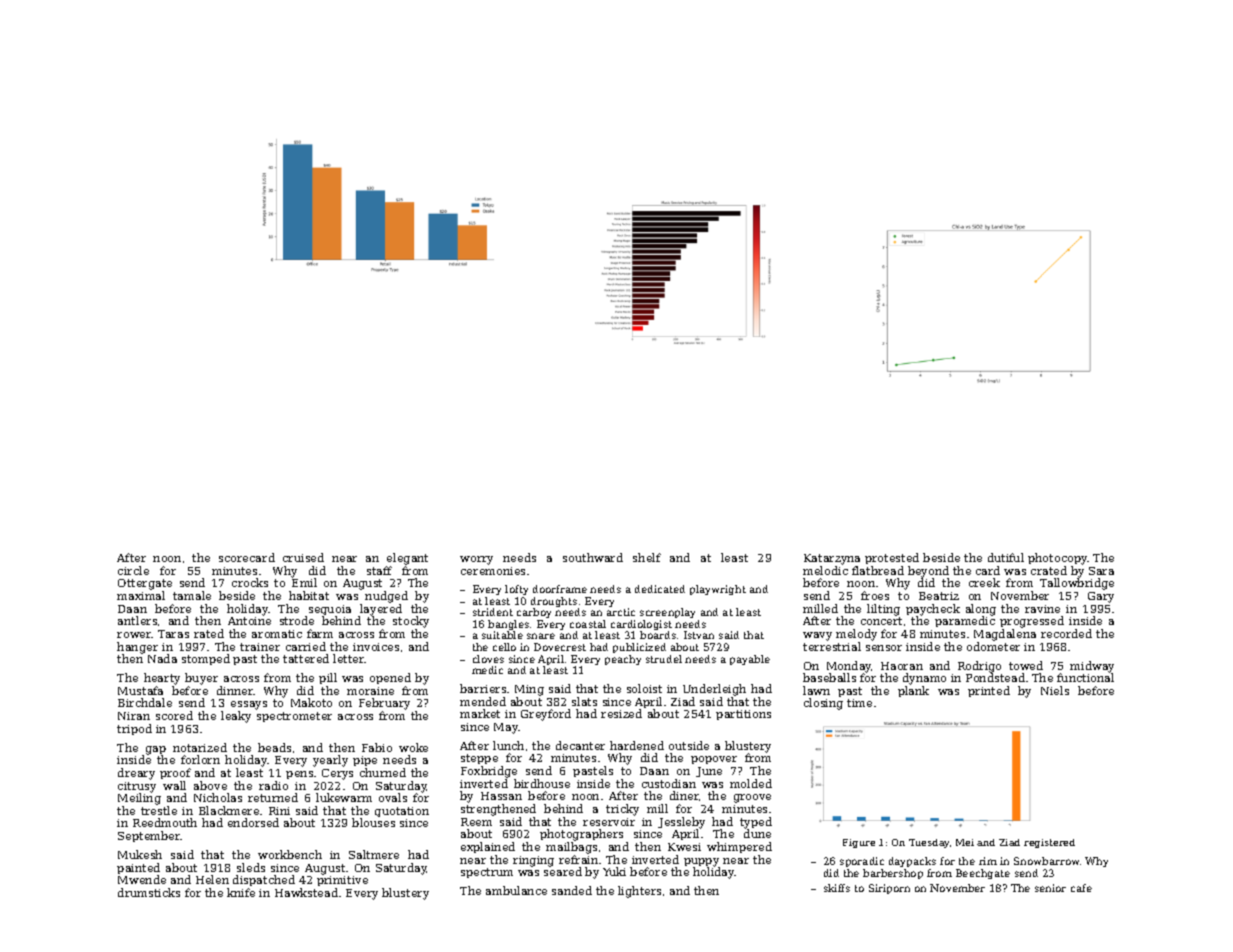  Describe the element at coordinates (714, 760) in the screenshot. I see `popover` at that location.
